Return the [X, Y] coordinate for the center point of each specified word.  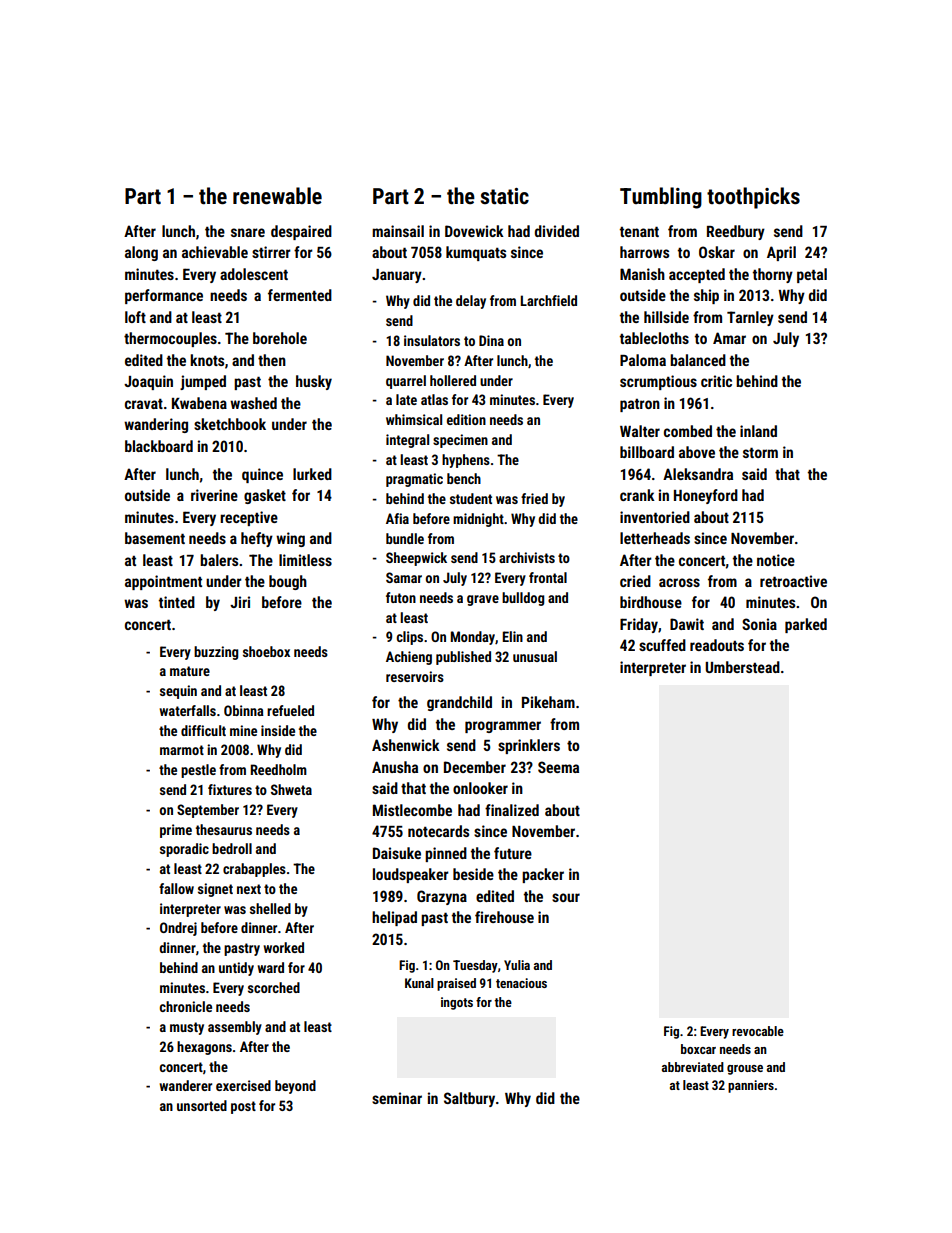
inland [758, 431]
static [504, 196]
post [243, 1107]
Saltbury [469, 1099]
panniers [751, 1086]
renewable [277, 196]
